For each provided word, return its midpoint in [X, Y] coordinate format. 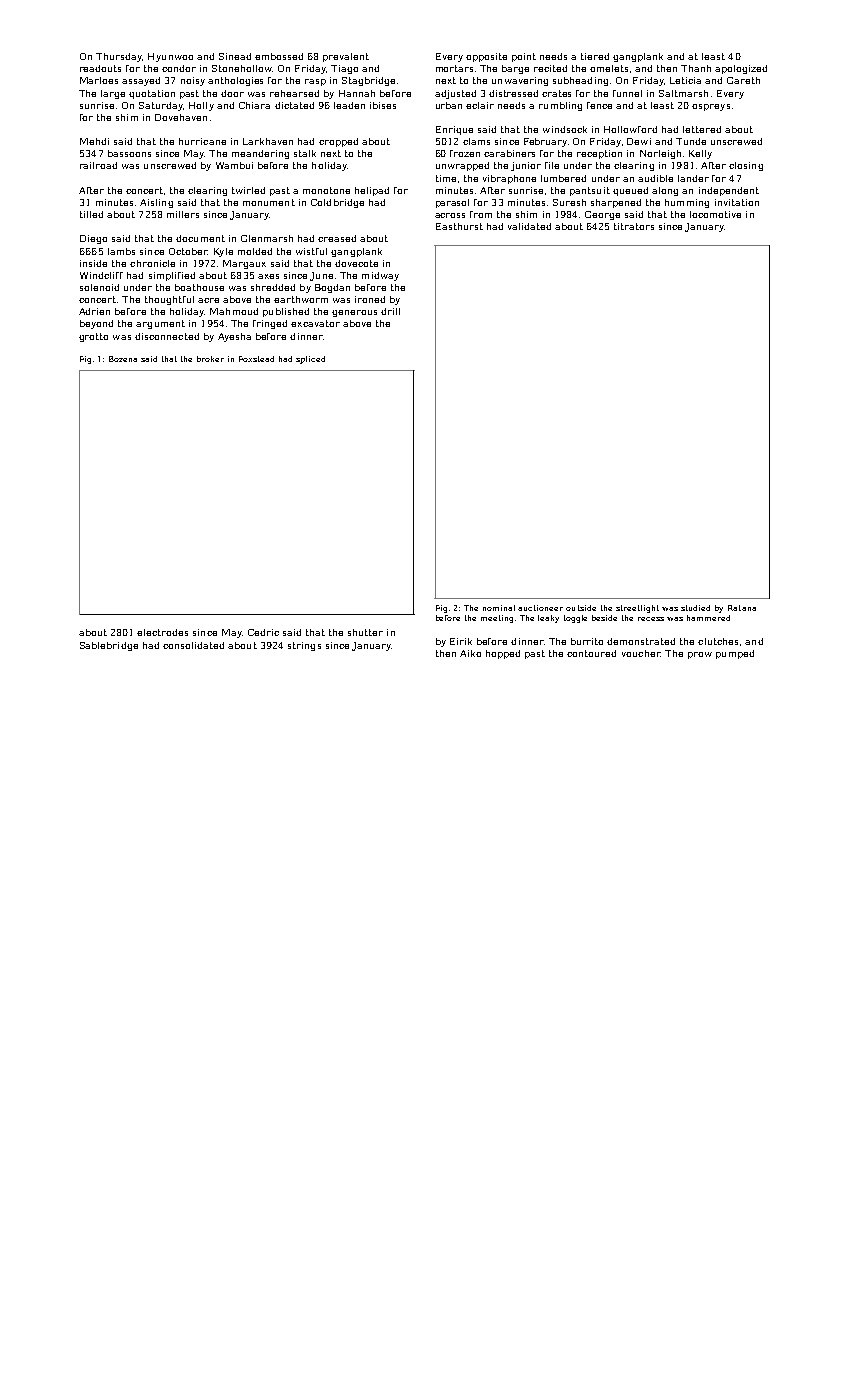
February [545, 142]
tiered [595, 56]
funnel [627, 93]
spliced [310, 360]
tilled [91, 214]
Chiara [254, 105]
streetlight [637, 609]
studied [695, 608]
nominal [499, 608]
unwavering [520, 81]
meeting [497, 619]
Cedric [263, 632]
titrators [634, 226]
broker [210, 359]
